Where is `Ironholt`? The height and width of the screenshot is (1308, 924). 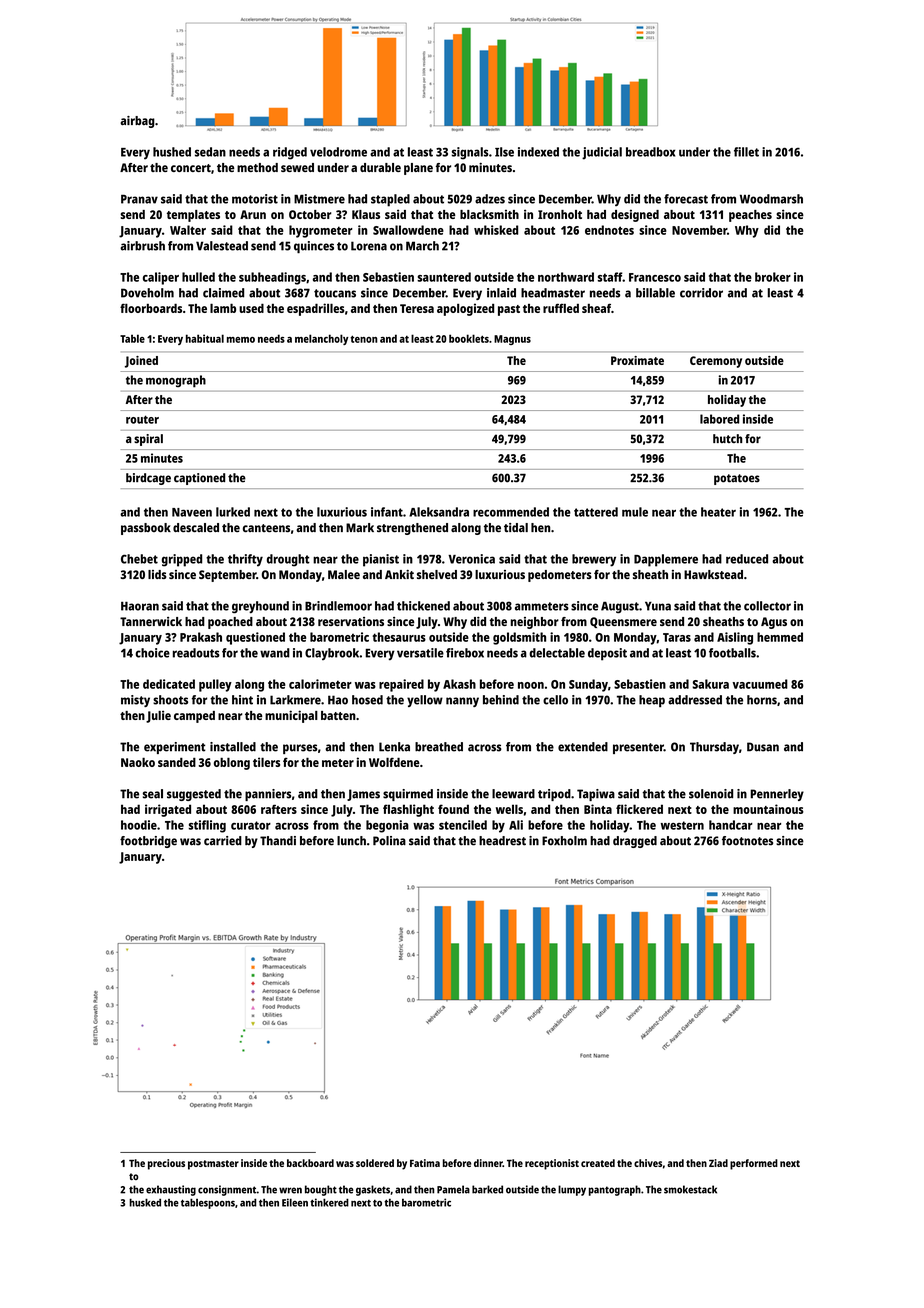
Ironholt is located at coordinates (560, 214).
